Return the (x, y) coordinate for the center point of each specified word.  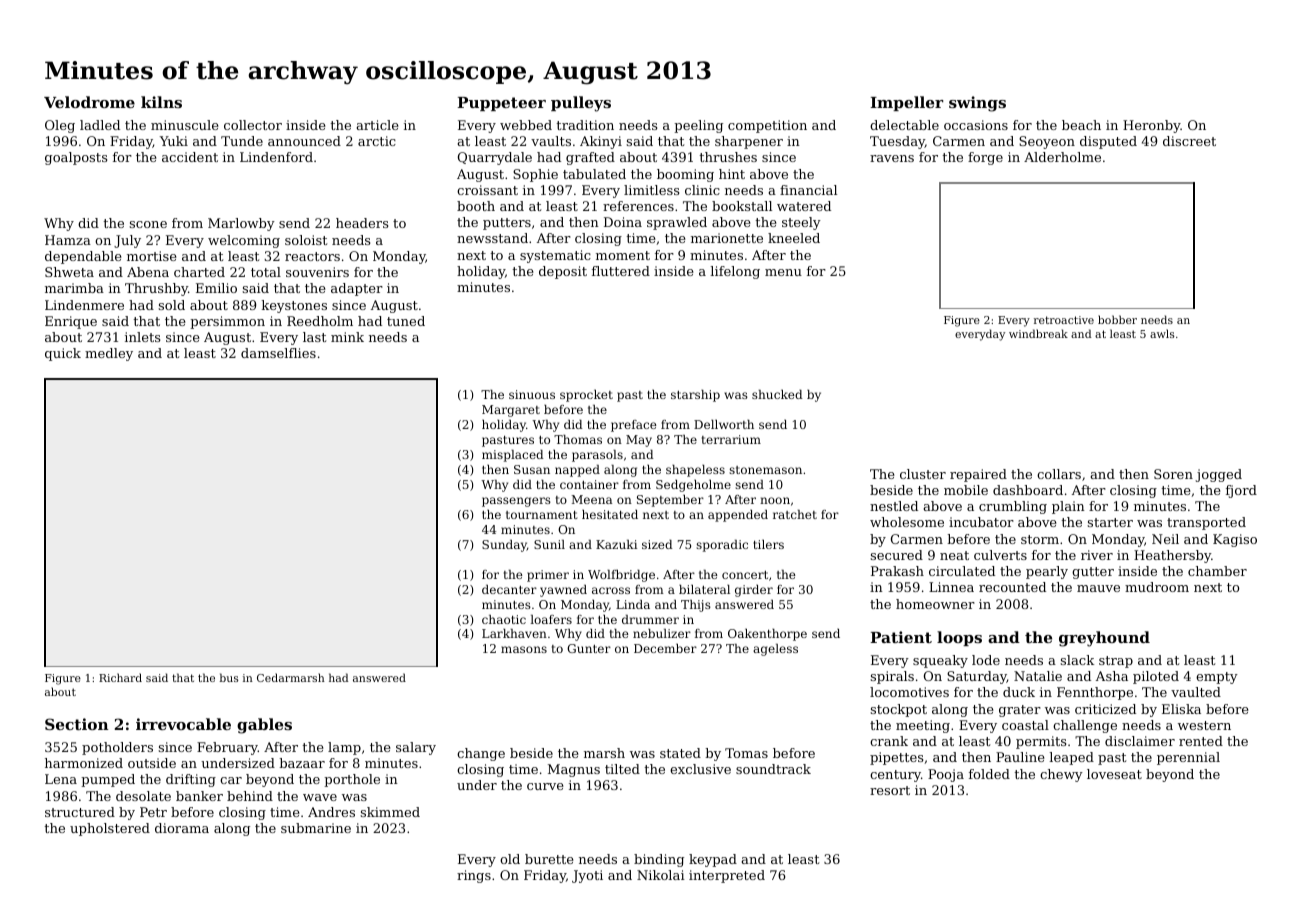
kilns (161, 102)
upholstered (110, 829)
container (589, 484)
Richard (120, 677)
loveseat (1114, 774)
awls (1162, 333)
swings (977, 104)
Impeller (906, 103)
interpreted (727, 876)
